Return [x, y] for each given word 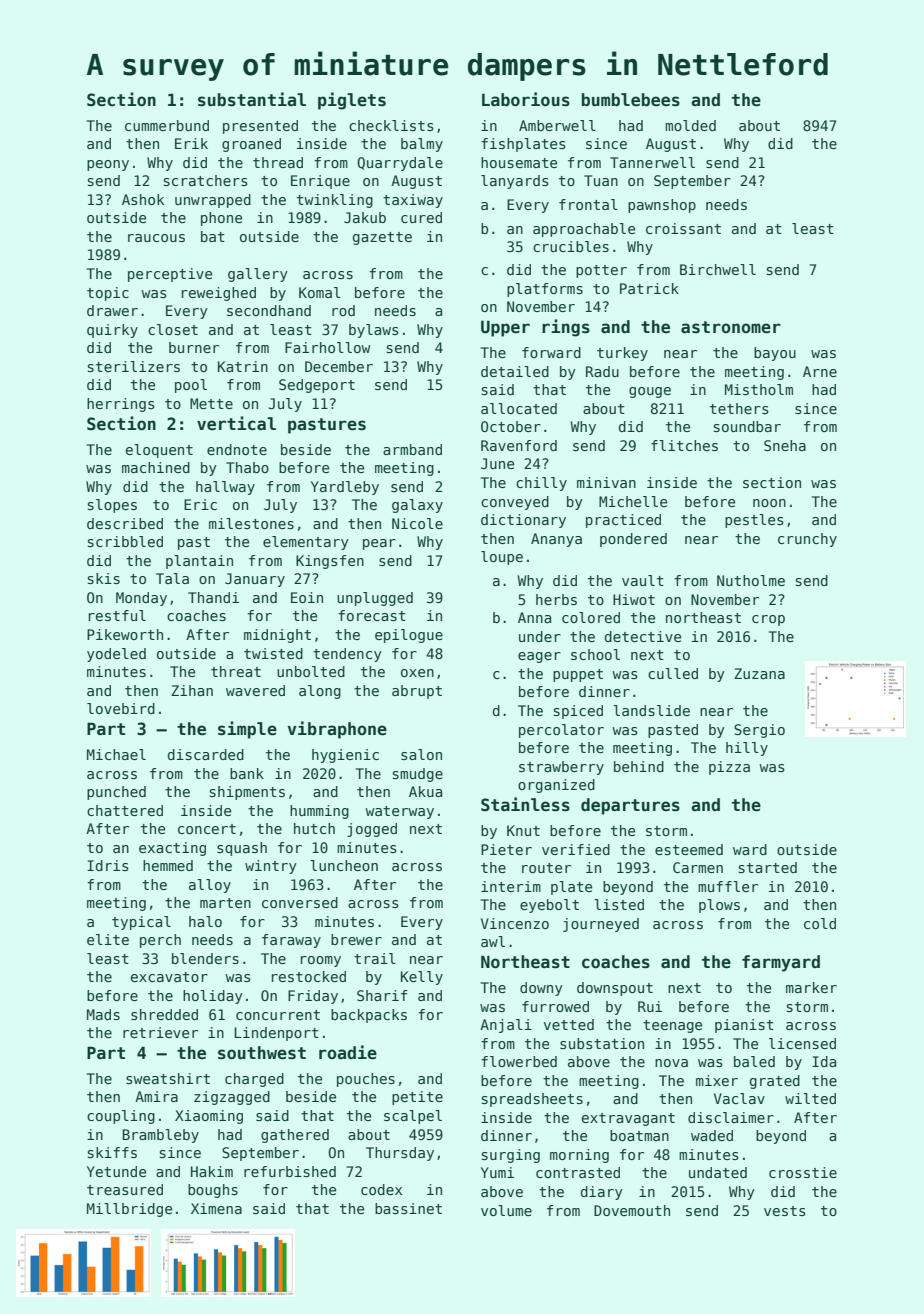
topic [108, 294]
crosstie [803, 1172]
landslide [651, 710]
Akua [425, 791]
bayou [775, 354]
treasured [125, 1189]
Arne [820, 371]
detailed [515, 371]
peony [108, 165]
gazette [382, 238]
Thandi [213, 597]
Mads [103, 1014]
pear [379, 544]
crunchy [807, 540]
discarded [206, 754]
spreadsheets [532, 1100]
